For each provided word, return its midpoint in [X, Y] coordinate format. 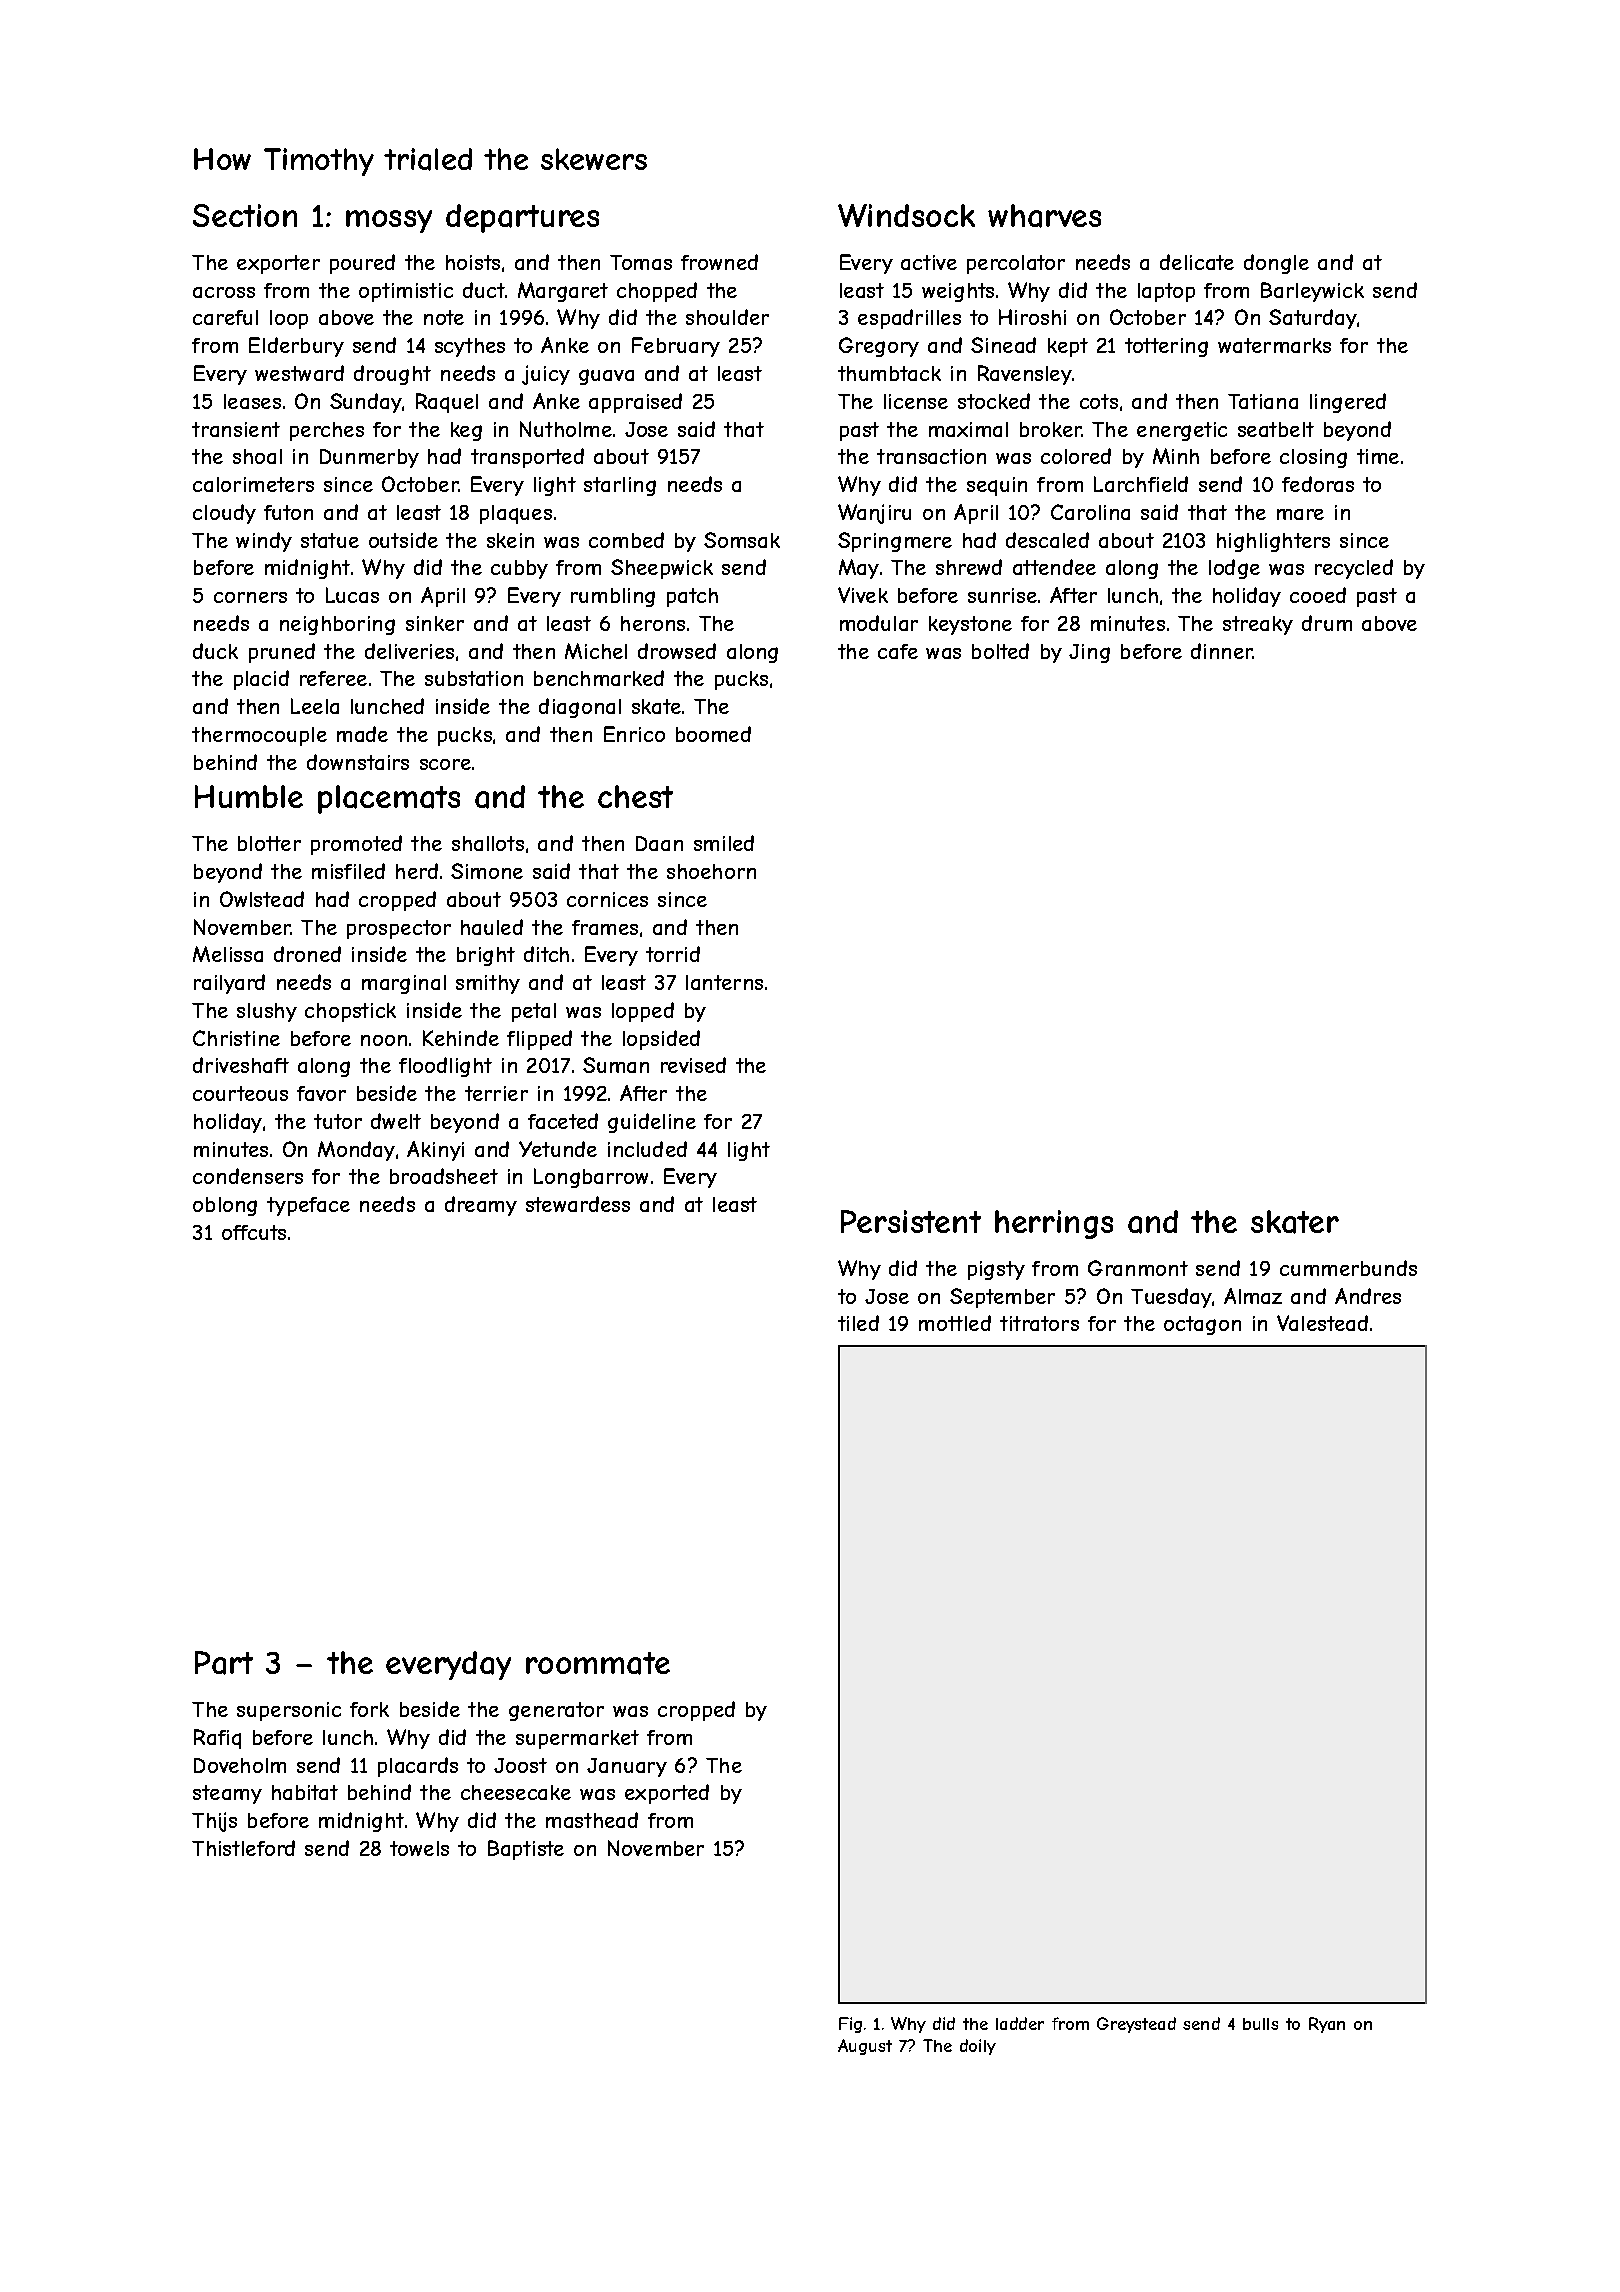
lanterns [724, 982]
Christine [236, 1038]
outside [403, 540]
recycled [1354, 569]
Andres [1368, 1296]
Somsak [742, 540]
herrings [1054, 1224]
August [865, 2047]
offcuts [254, 1232]
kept [1068, 347]
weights [958, 292]
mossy [389, 221]
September [1002, 1298]
